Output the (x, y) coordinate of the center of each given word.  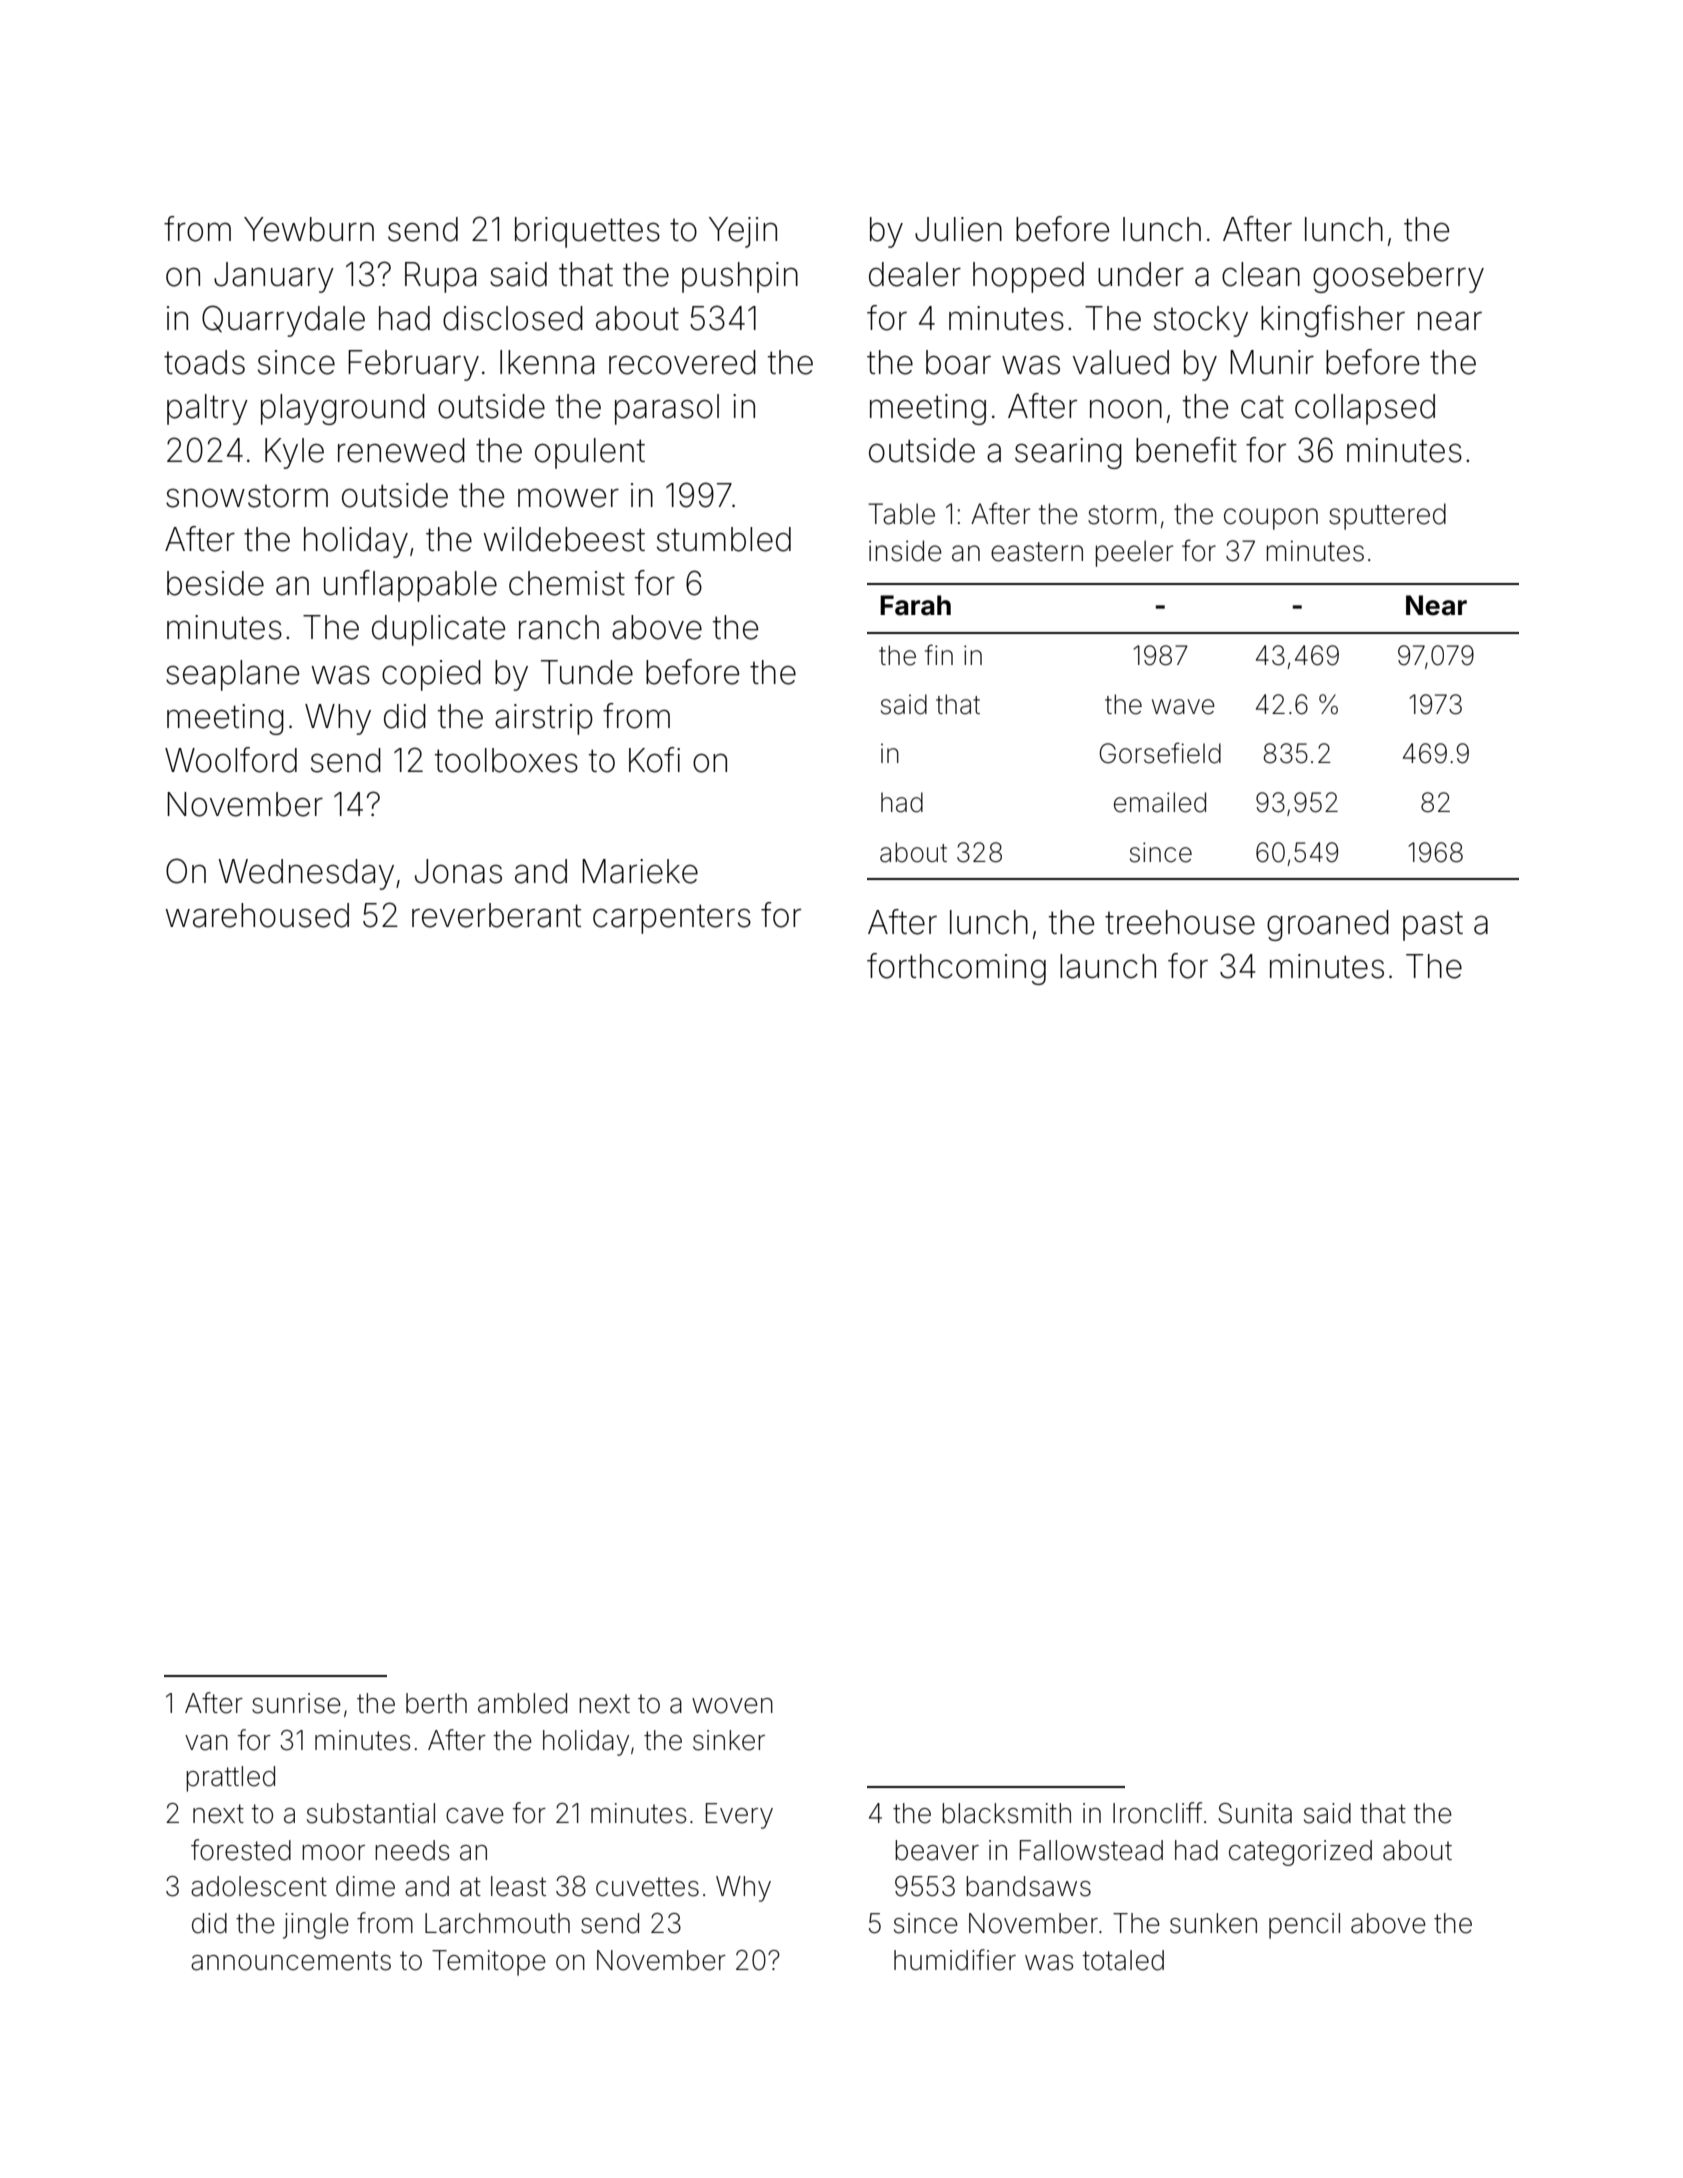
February (413, 365)
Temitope (489, 1963)
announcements (291, 1961)
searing (1068, 453)
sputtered (1387, 516)
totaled (1123, 1960)
